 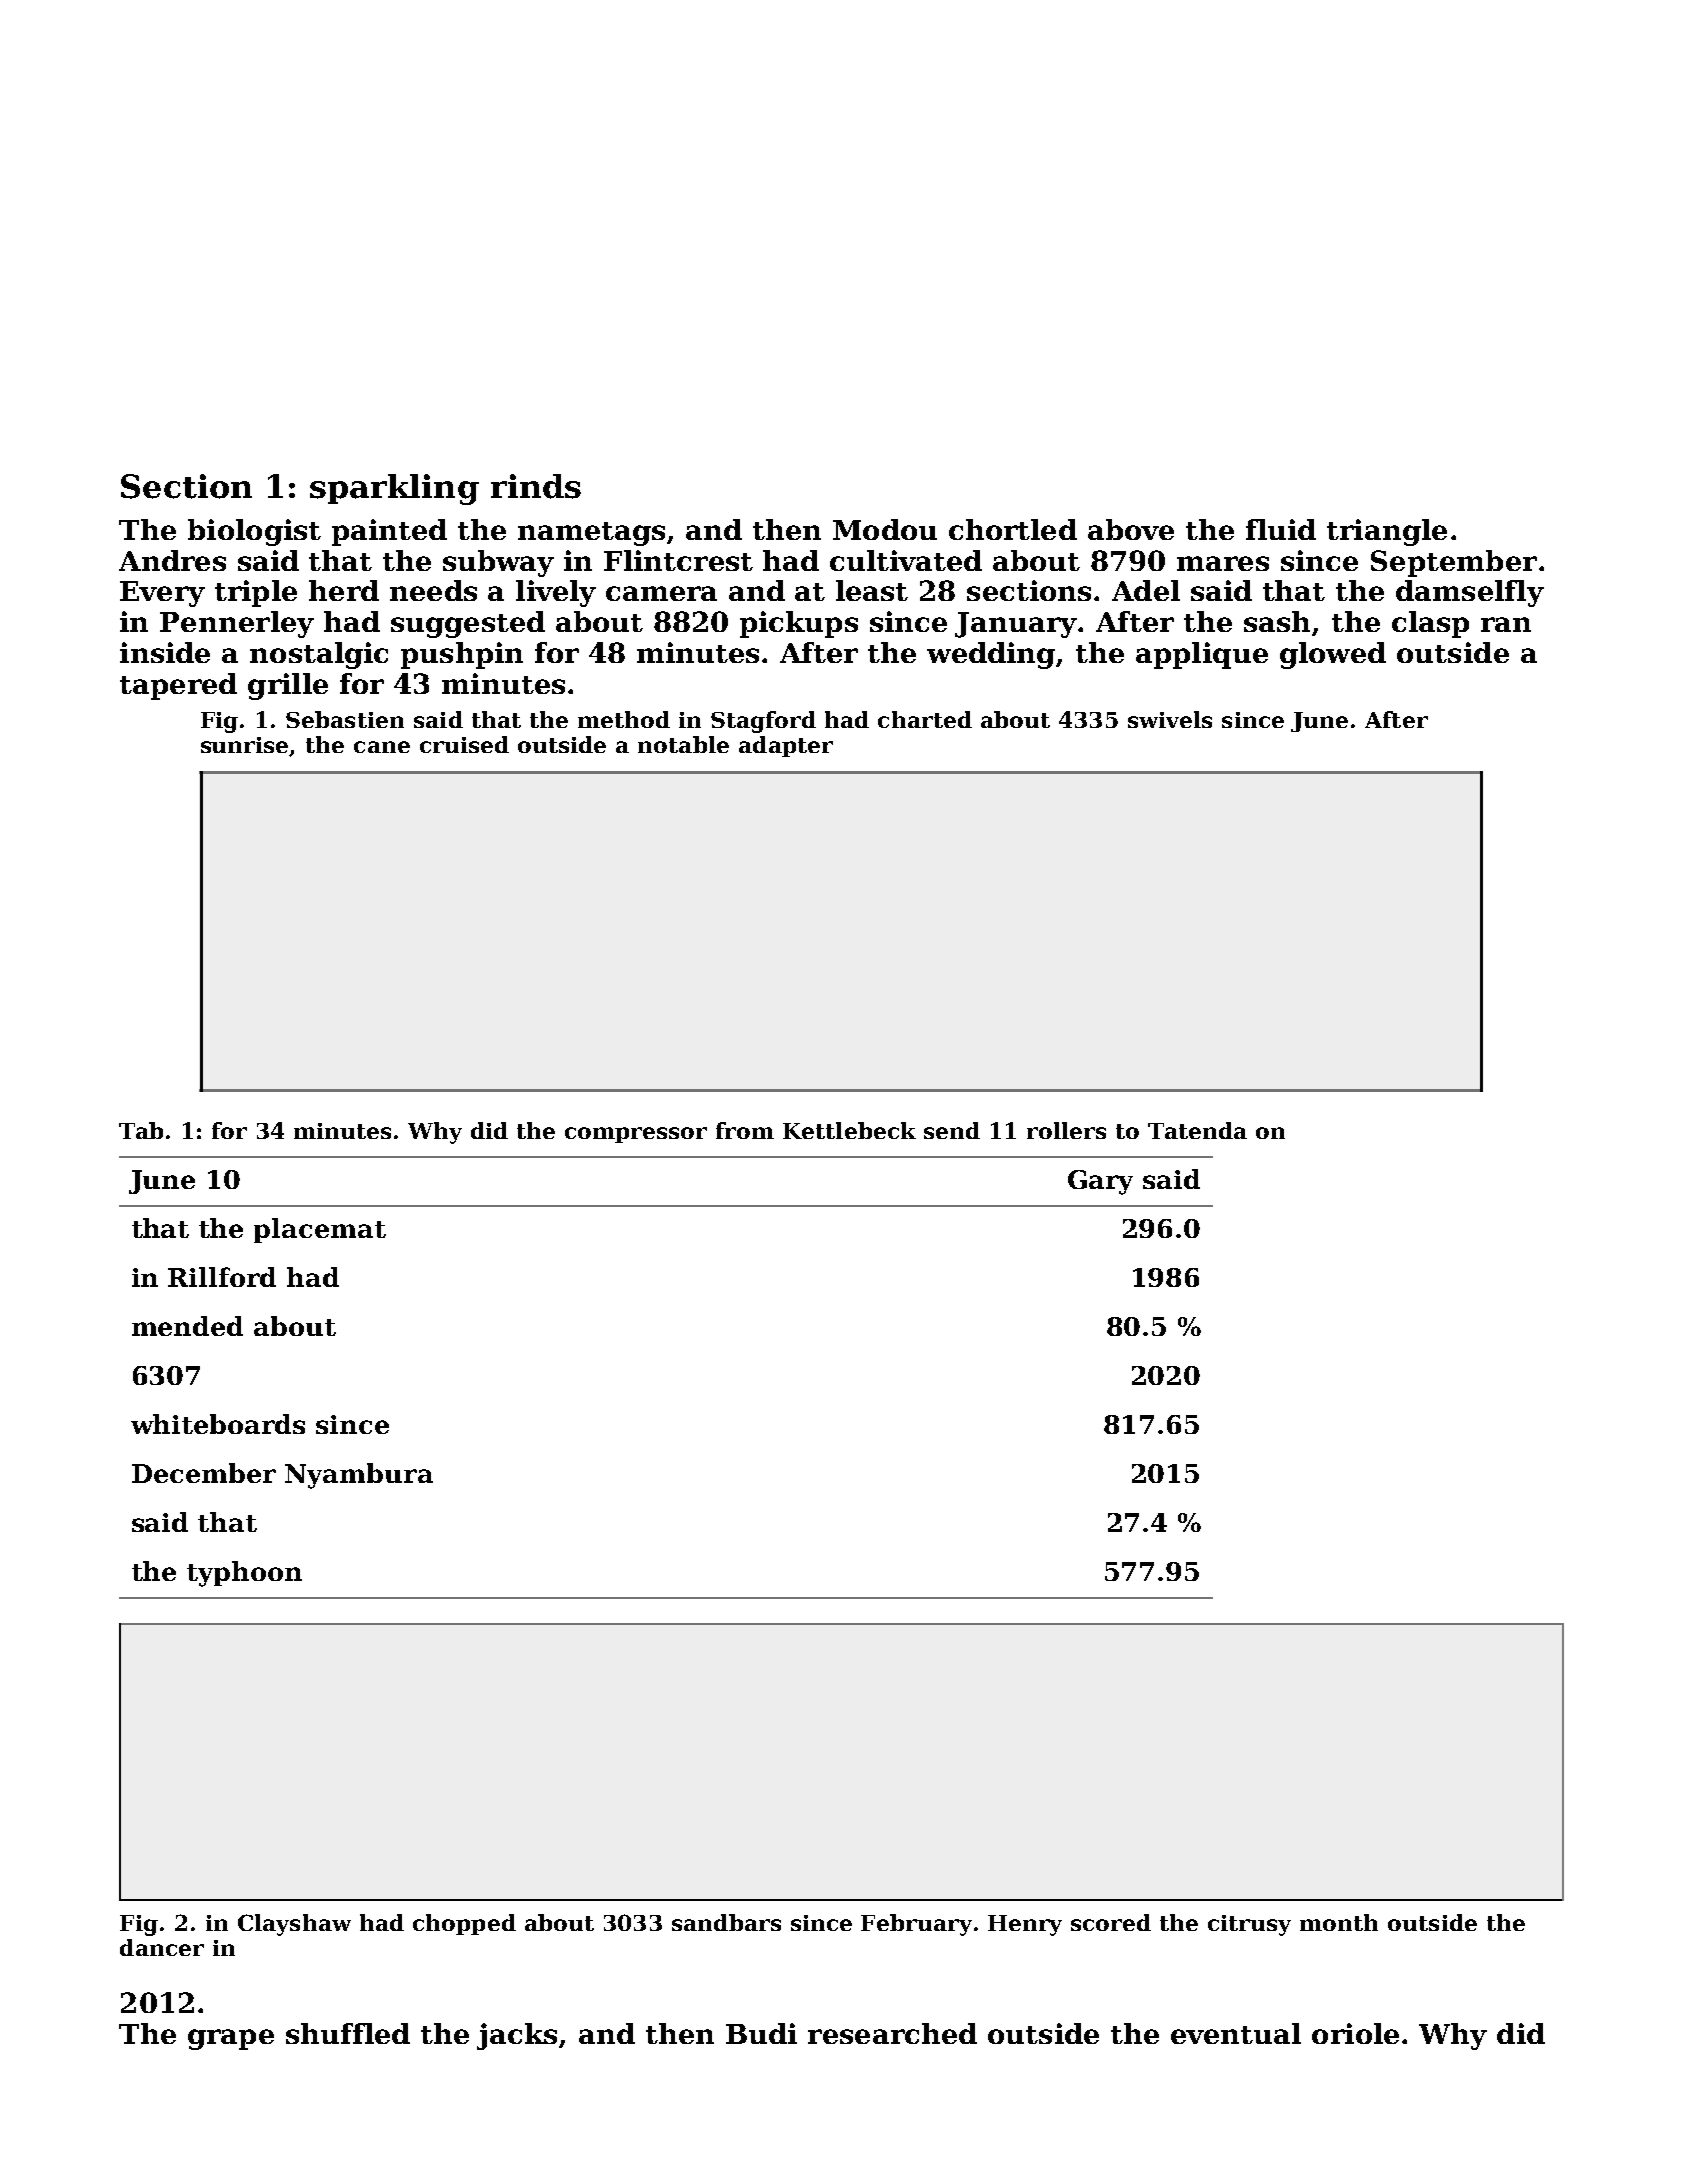 I want to click on swivels, so click(x=1170, y=719).
